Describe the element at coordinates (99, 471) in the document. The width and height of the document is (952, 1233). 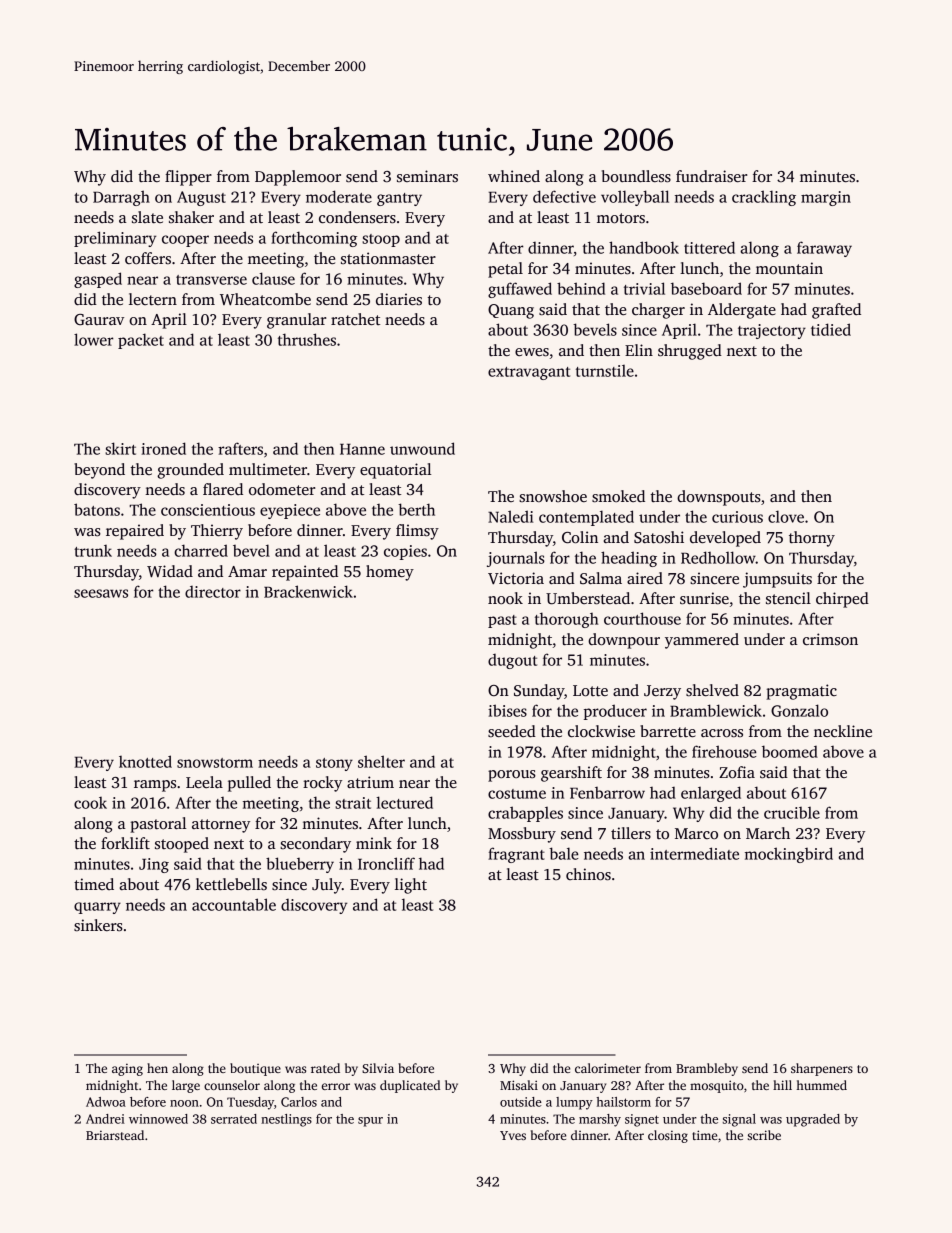
I see `beyond` at that location.
